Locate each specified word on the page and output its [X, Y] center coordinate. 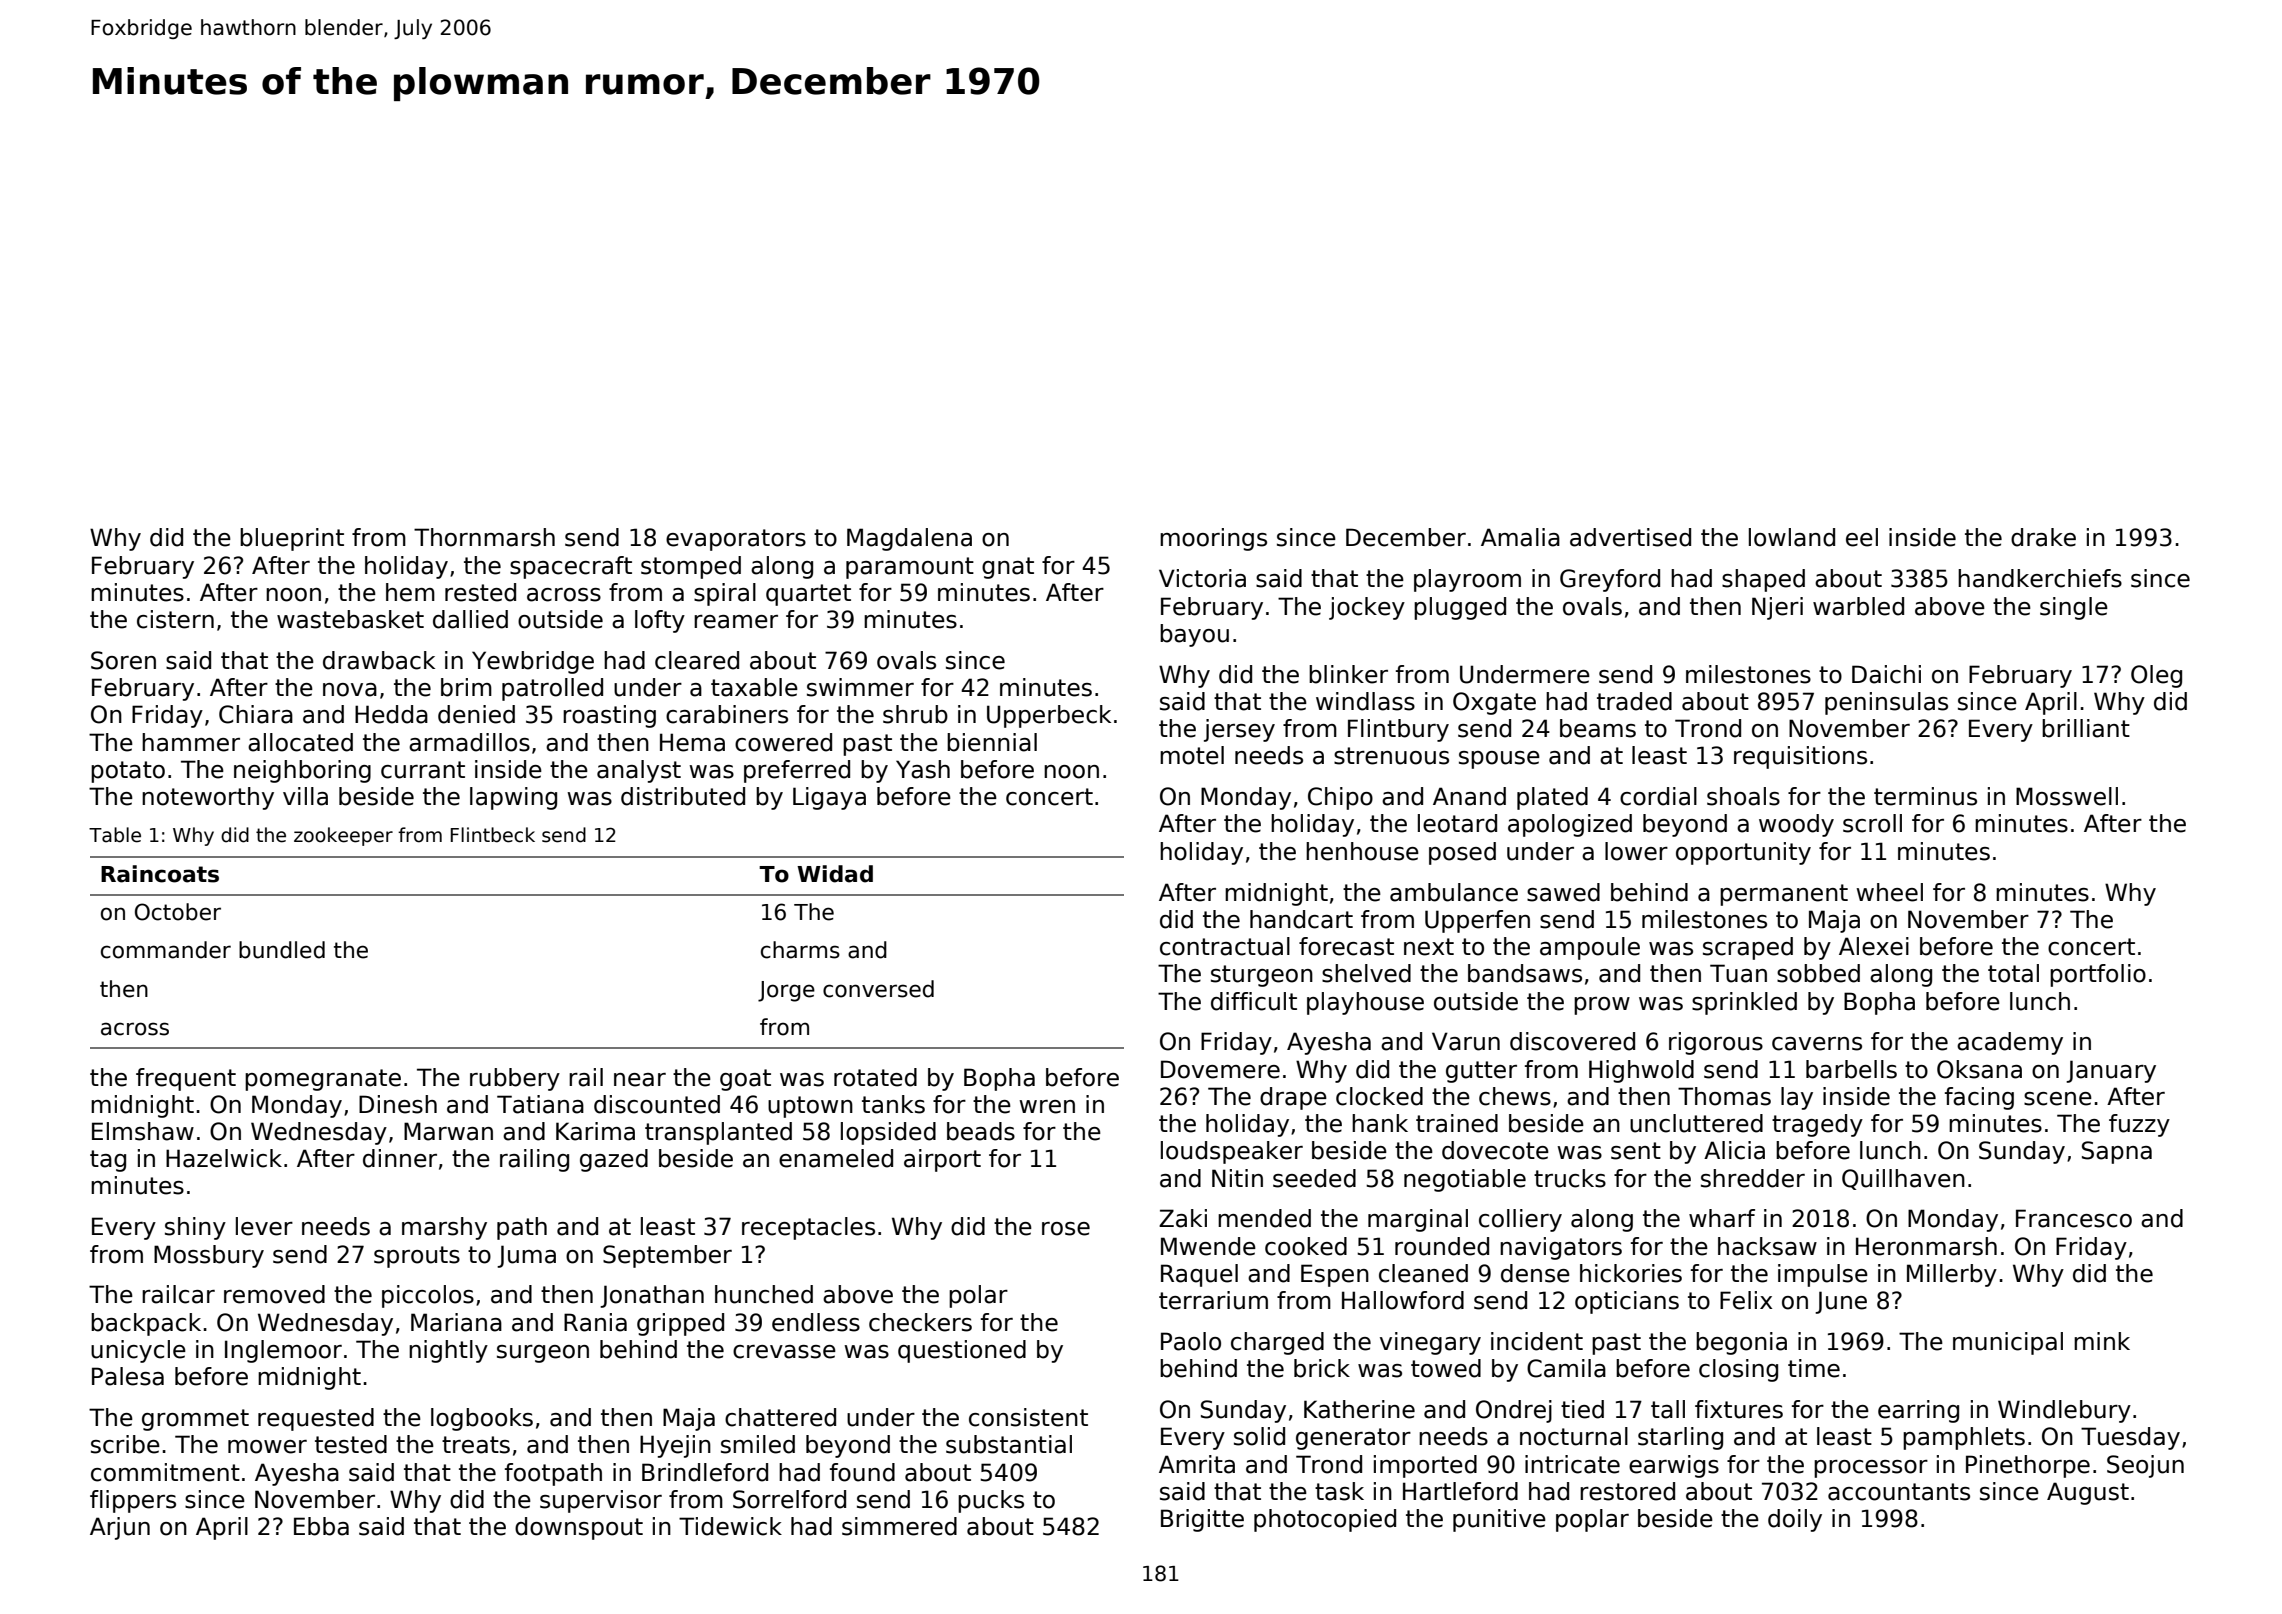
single [2074, 608]
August [2088, 1493]
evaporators [736, 540]
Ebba [321, 1526]
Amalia [1520, 537]
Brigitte [1202, 1520]
